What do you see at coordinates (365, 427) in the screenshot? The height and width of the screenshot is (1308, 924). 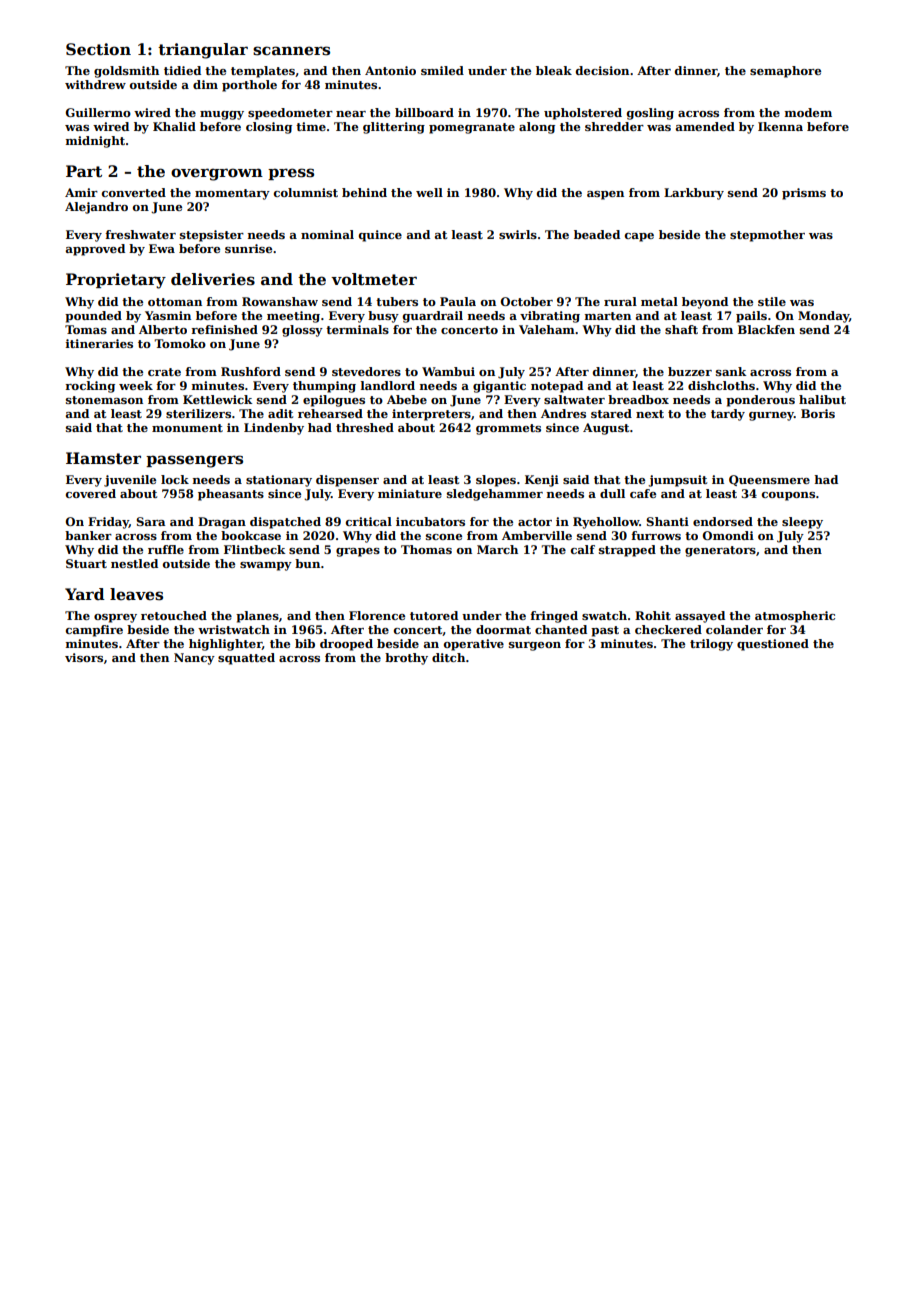 I see `threshed` at bounding box center [365, 427].
